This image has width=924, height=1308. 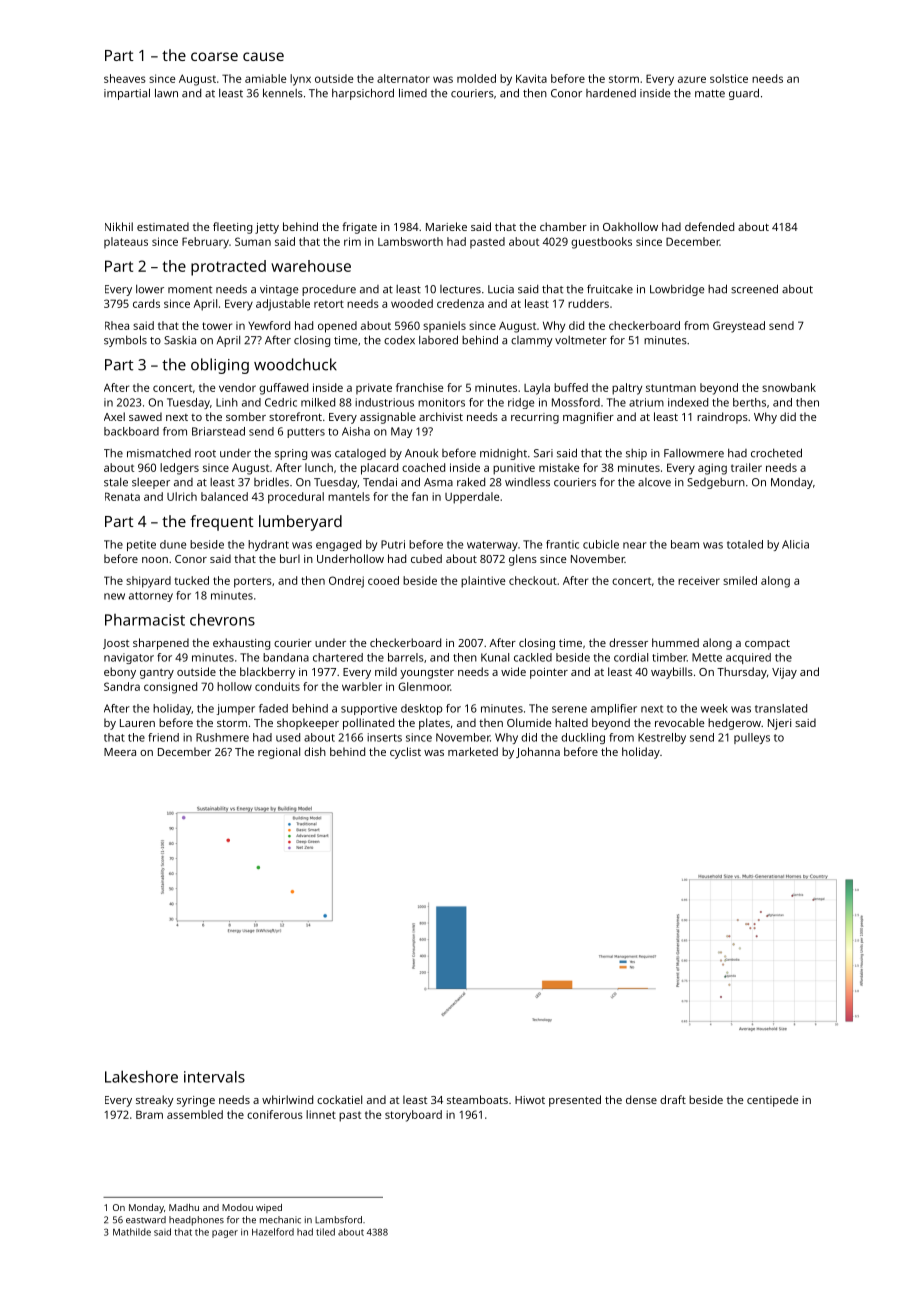 What do you see at coordinates (752, 738) in the image?
I see `pulleys` at bounding box center [752, 738].
